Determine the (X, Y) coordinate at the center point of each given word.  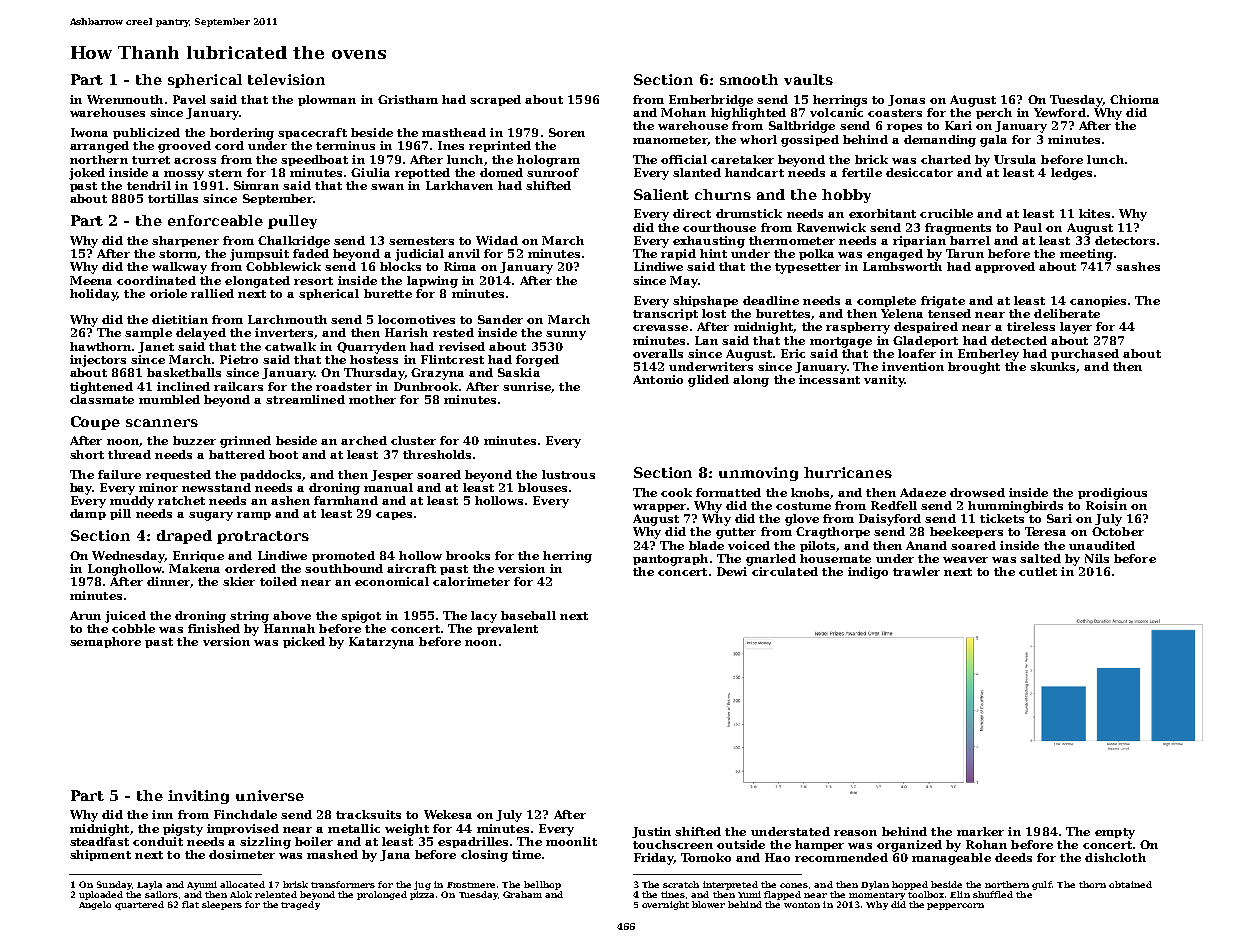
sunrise (527, 386)
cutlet (1038, 571)
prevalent (507, 629)
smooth (749, 79)
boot (283, 454)
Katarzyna (381, 643)
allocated (242, 884)
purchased (1085, 354)
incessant (829, 379)
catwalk (290, 346)
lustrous (568, 474)
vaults (808, 79)
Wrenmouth (125, 99)
